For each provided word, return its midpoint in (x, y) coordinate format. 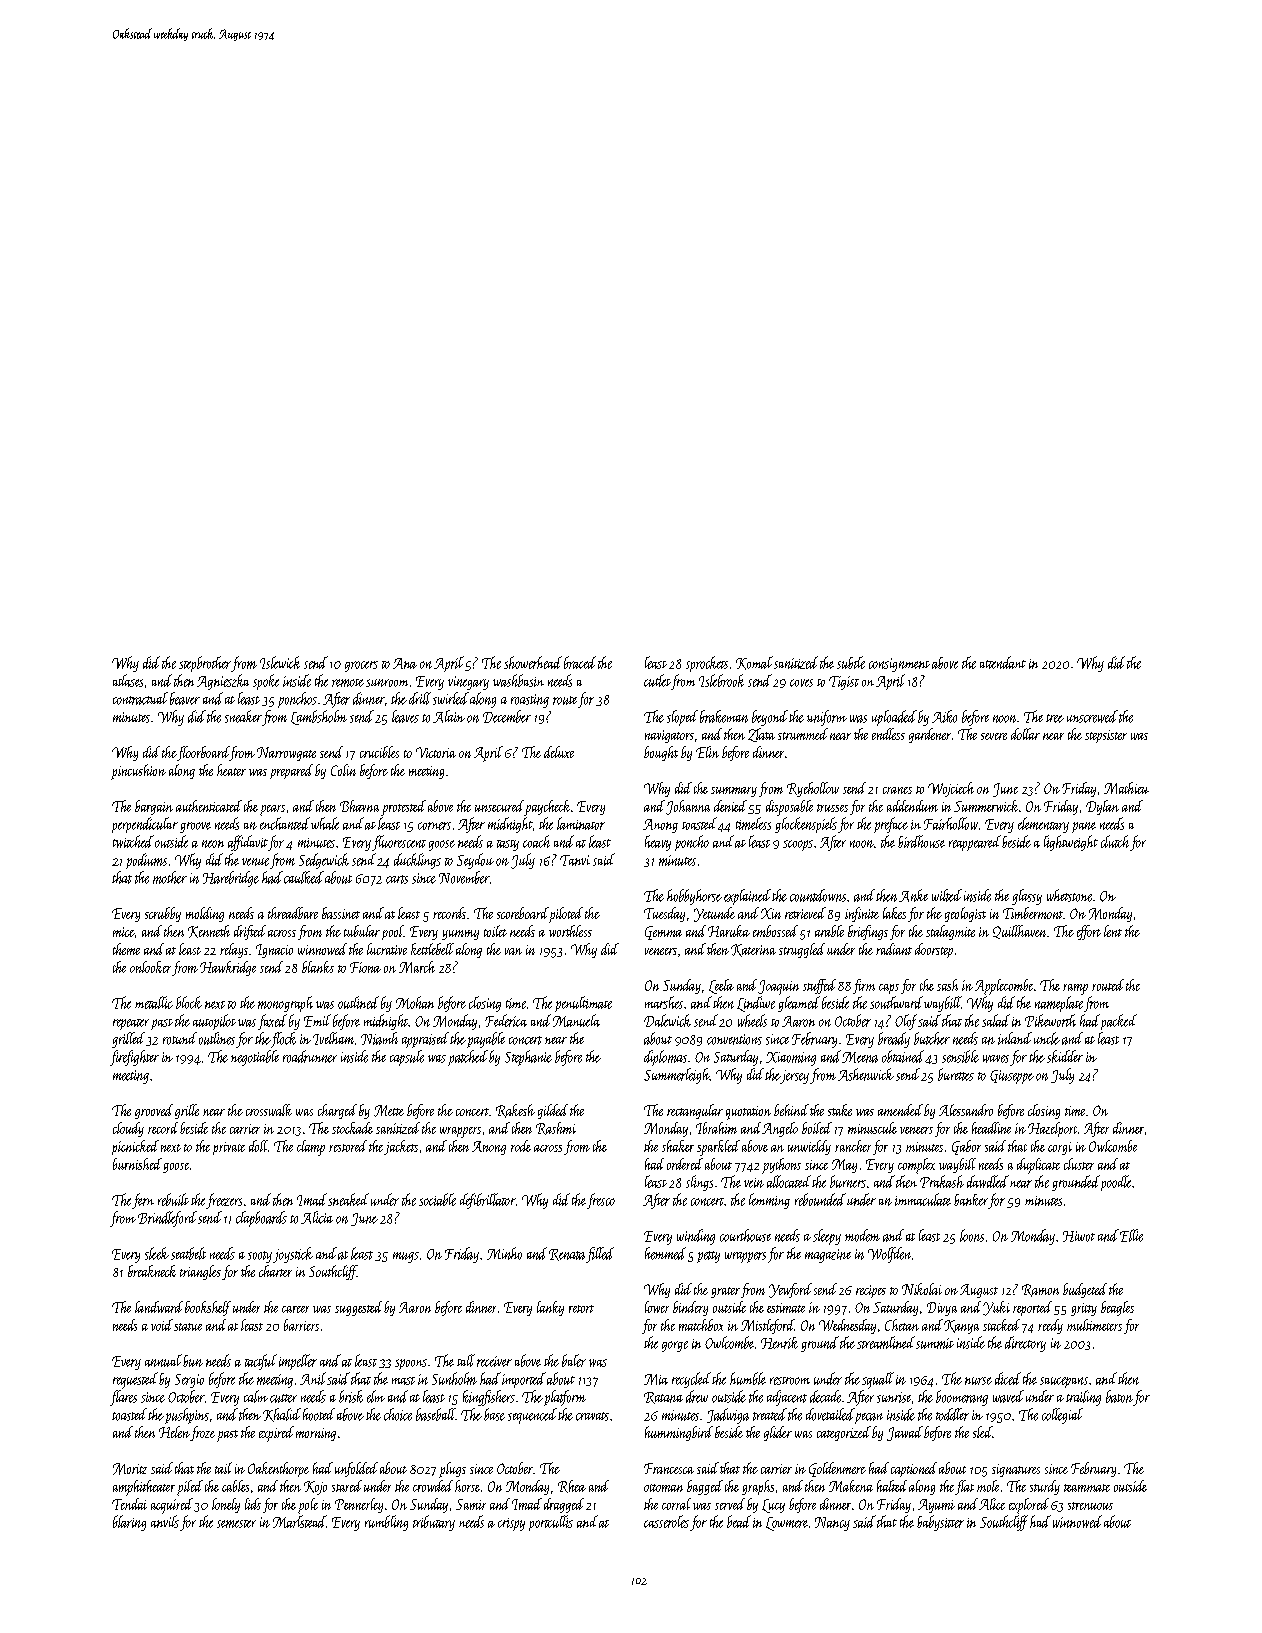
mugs (406, 1257)
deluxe (559, 752)
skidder (1065, 1056)
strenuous (1090, 1506)
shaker (678, 1146)
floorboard (203, 753)
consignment (899, 665)
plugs (452, 1470)
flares (123, 1398)
